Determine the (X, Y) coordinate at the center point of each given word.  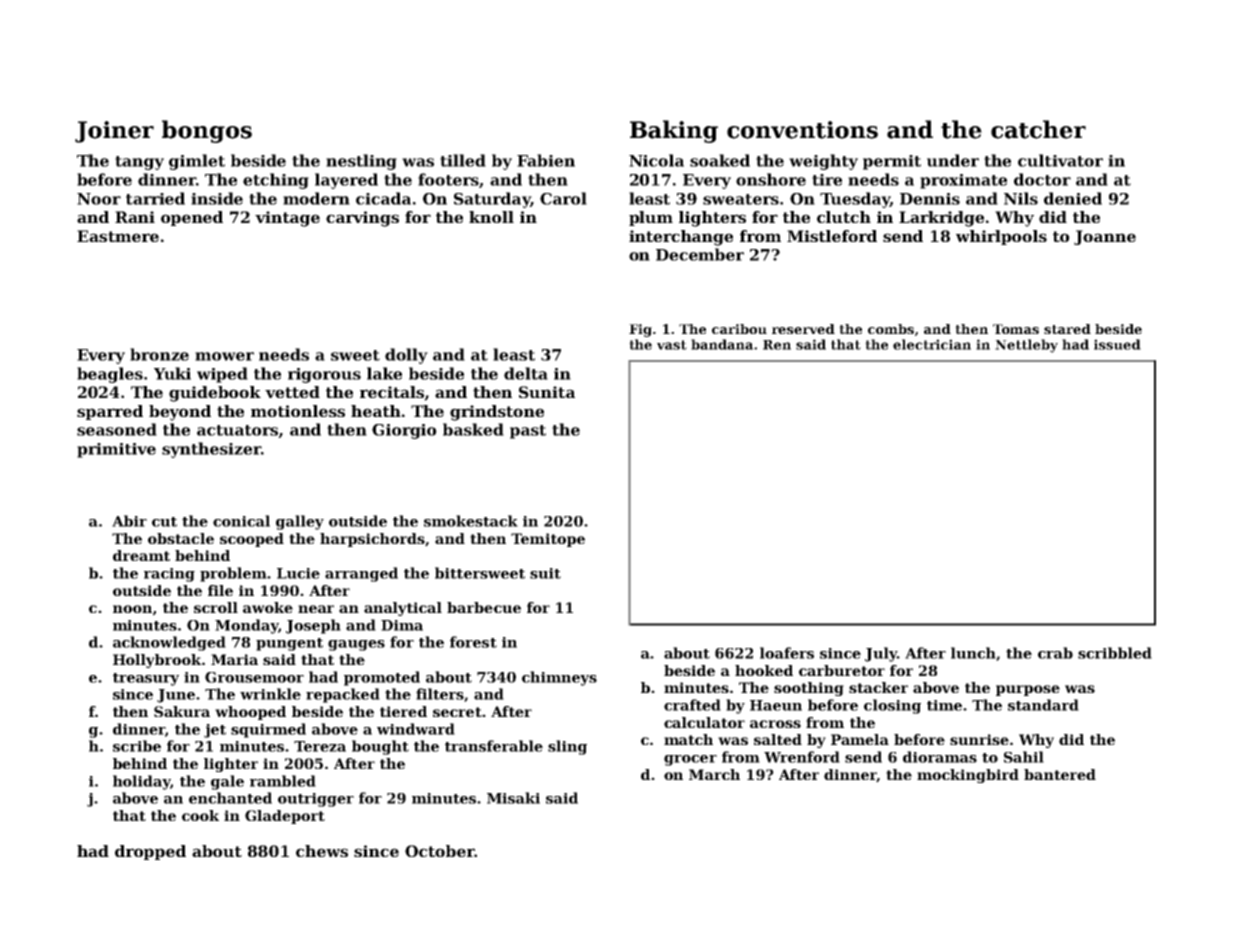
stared (1067, 329)
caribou (739, 329)
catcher (1038, 129)
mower (224, 356)
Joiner (114, 132)
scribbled (1115, 653)
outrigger (316, 800)
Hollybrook (157, 661)
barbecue (484, 607)
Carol (563, 198)
